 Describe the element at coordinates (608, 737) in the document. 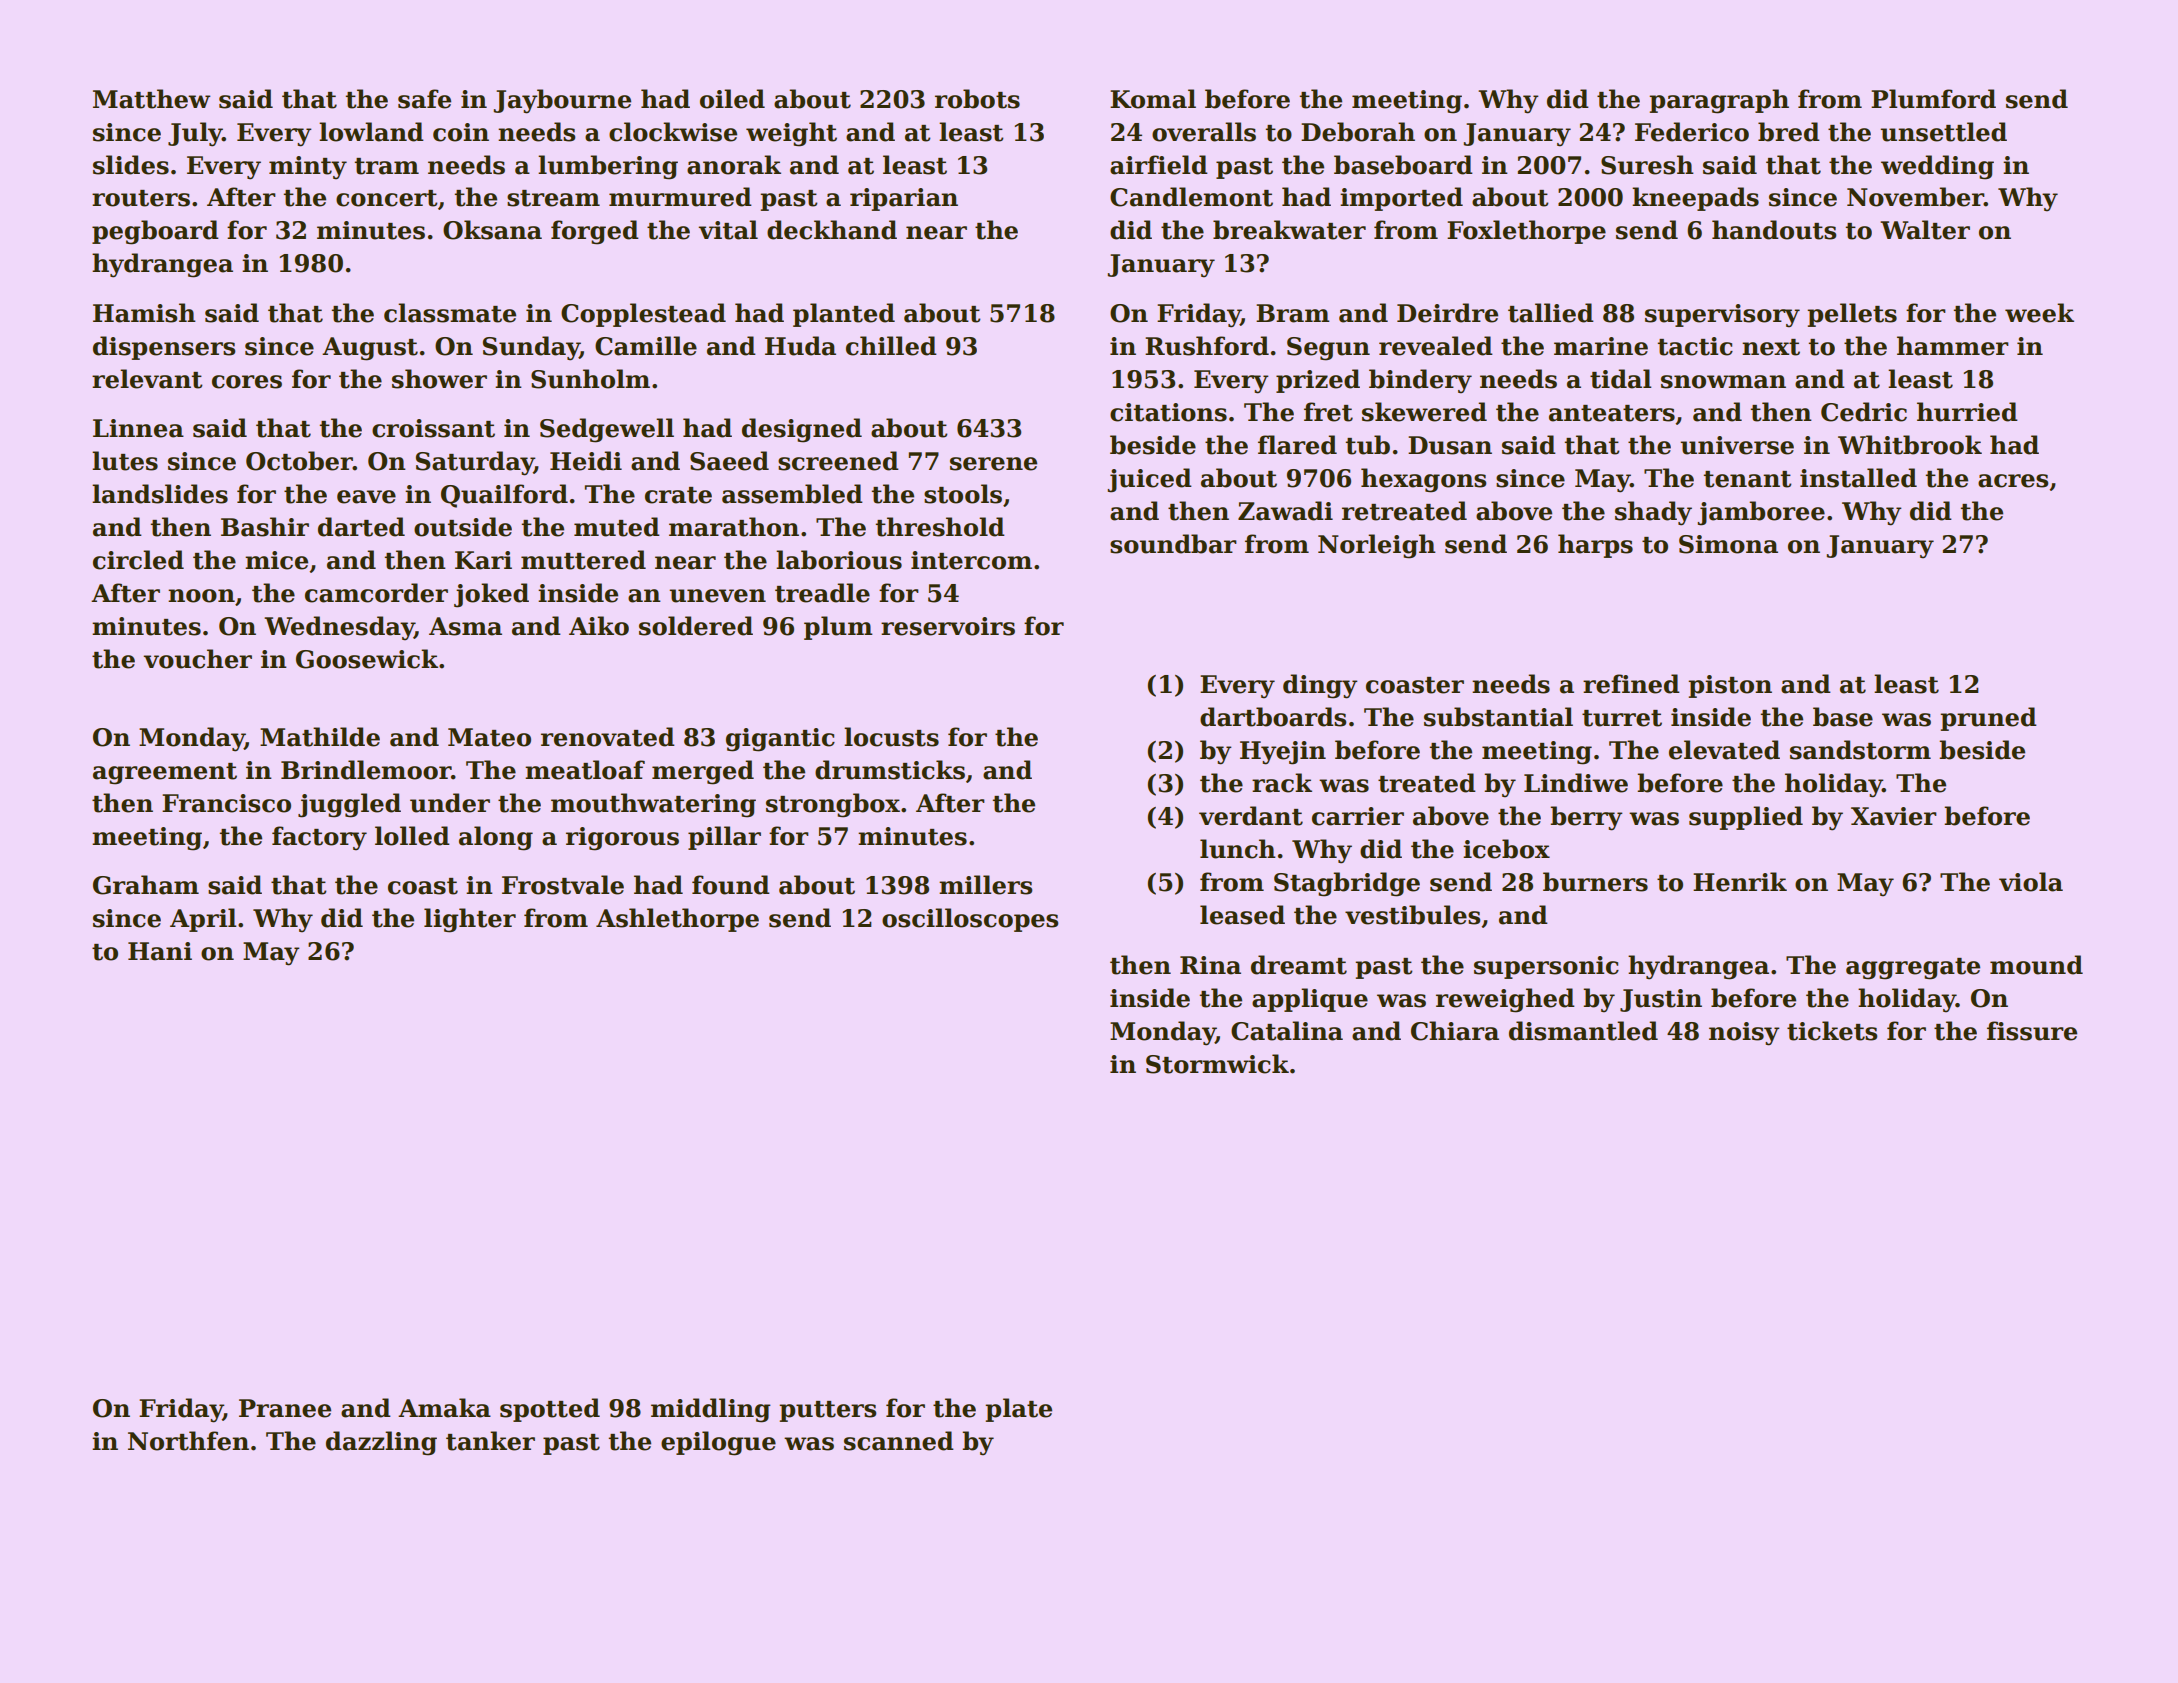

I see `renovated` at that location.
